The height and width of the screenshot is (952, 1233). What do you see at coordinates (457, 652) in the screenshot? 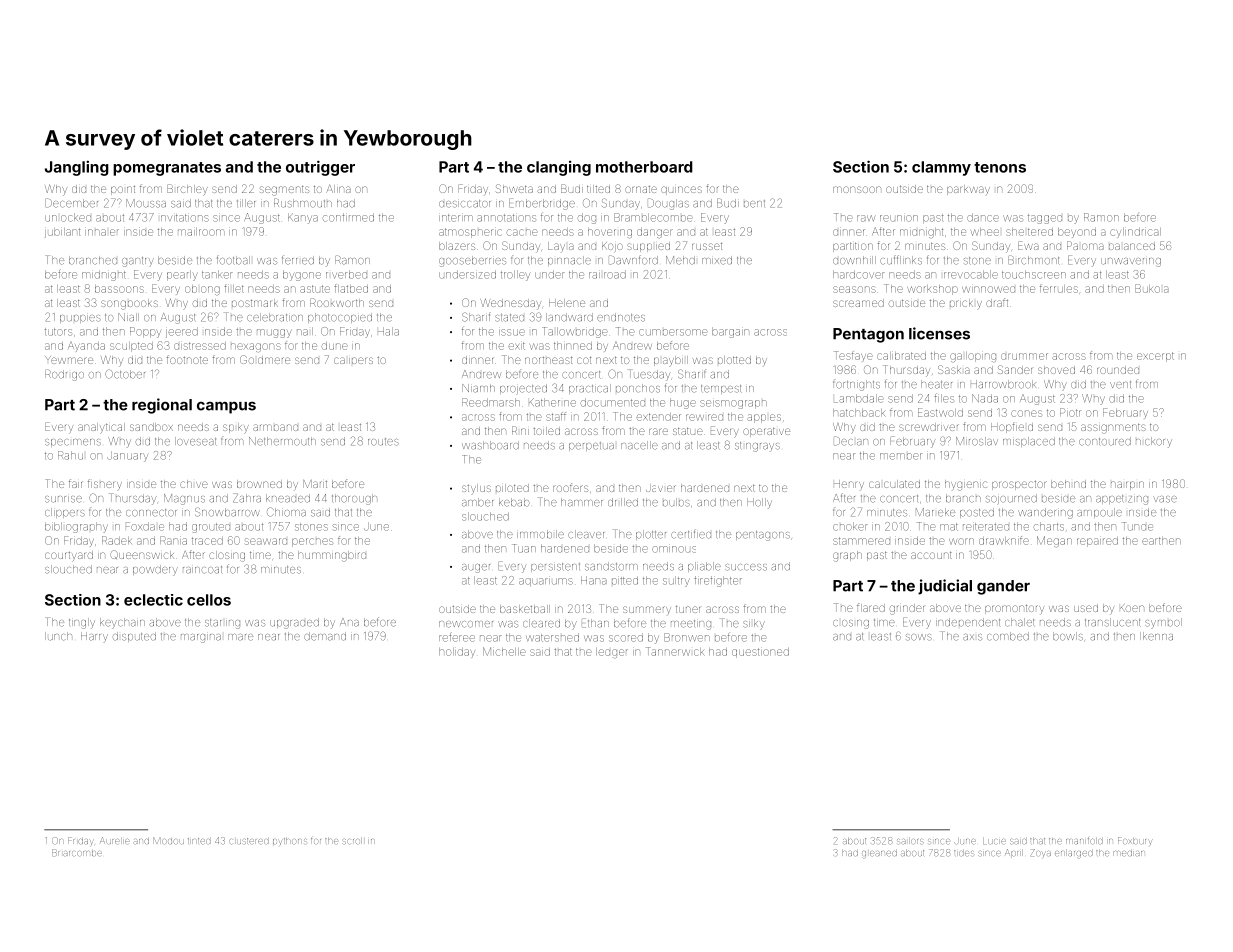
I see `holiday` at bounding box center [457, 652].
